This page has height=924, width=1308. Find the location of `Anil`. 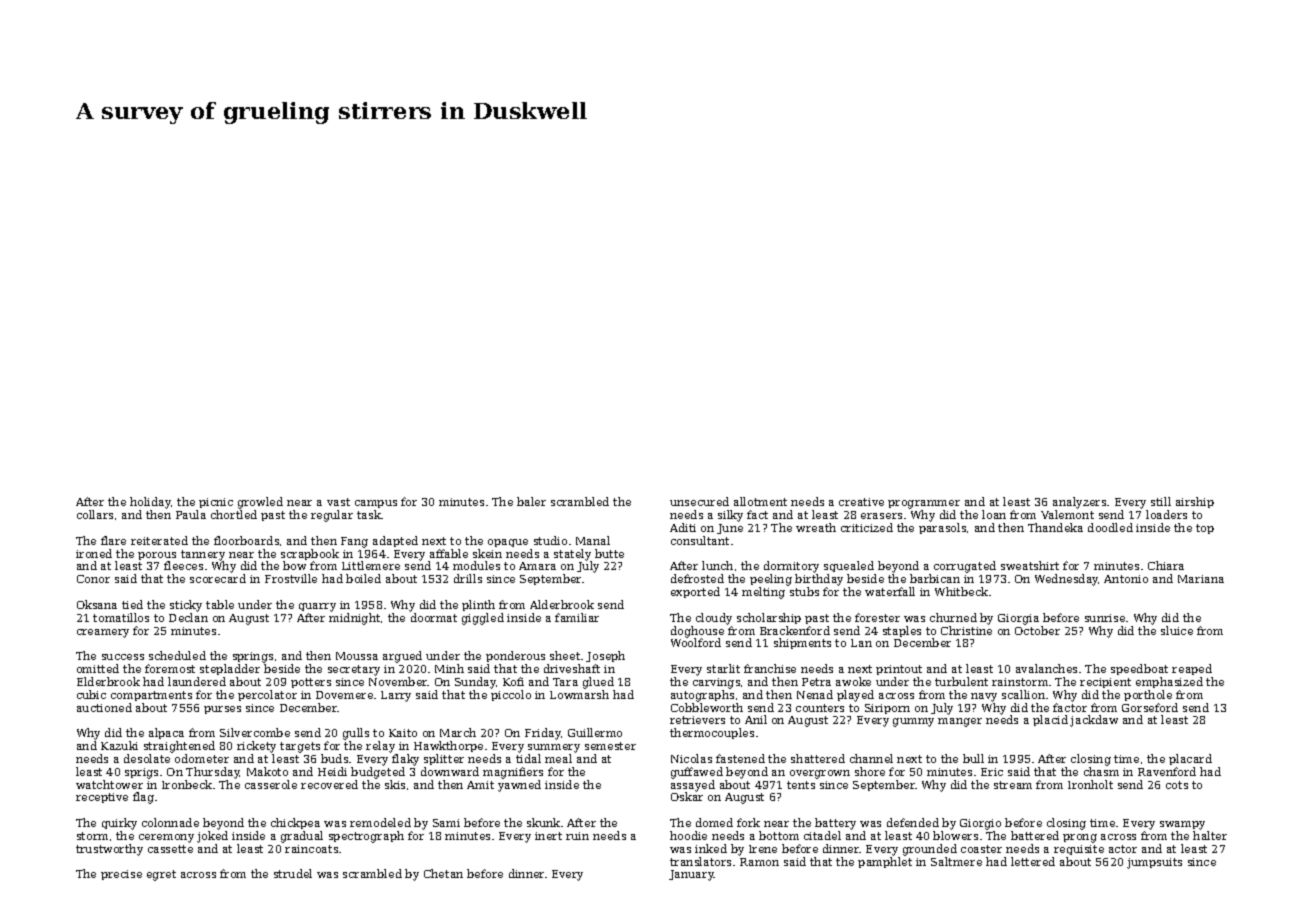

Anil is located at coordinates (756, 719).
